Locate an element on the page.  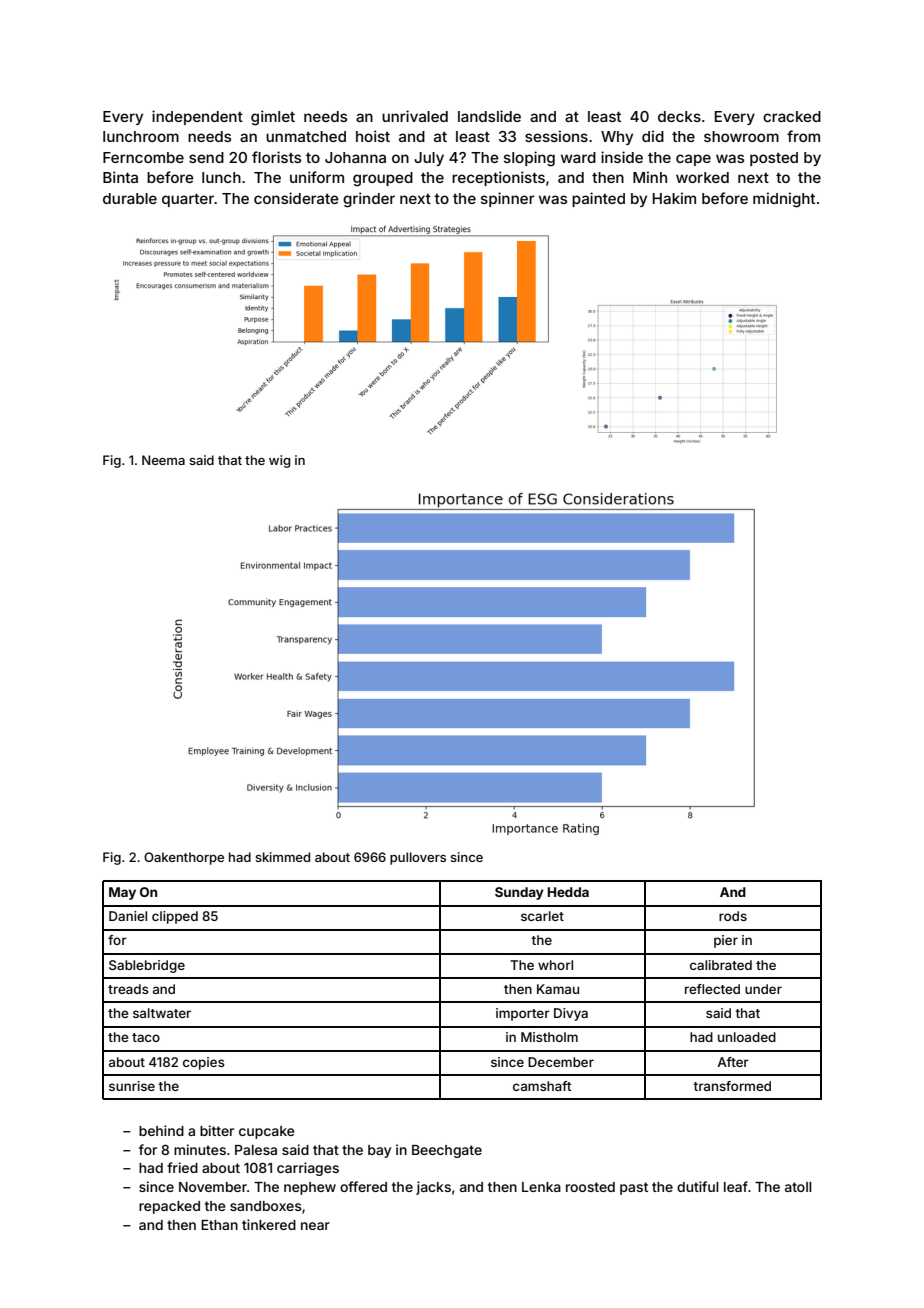
Ethan is located at coordinates (219, 1225).
